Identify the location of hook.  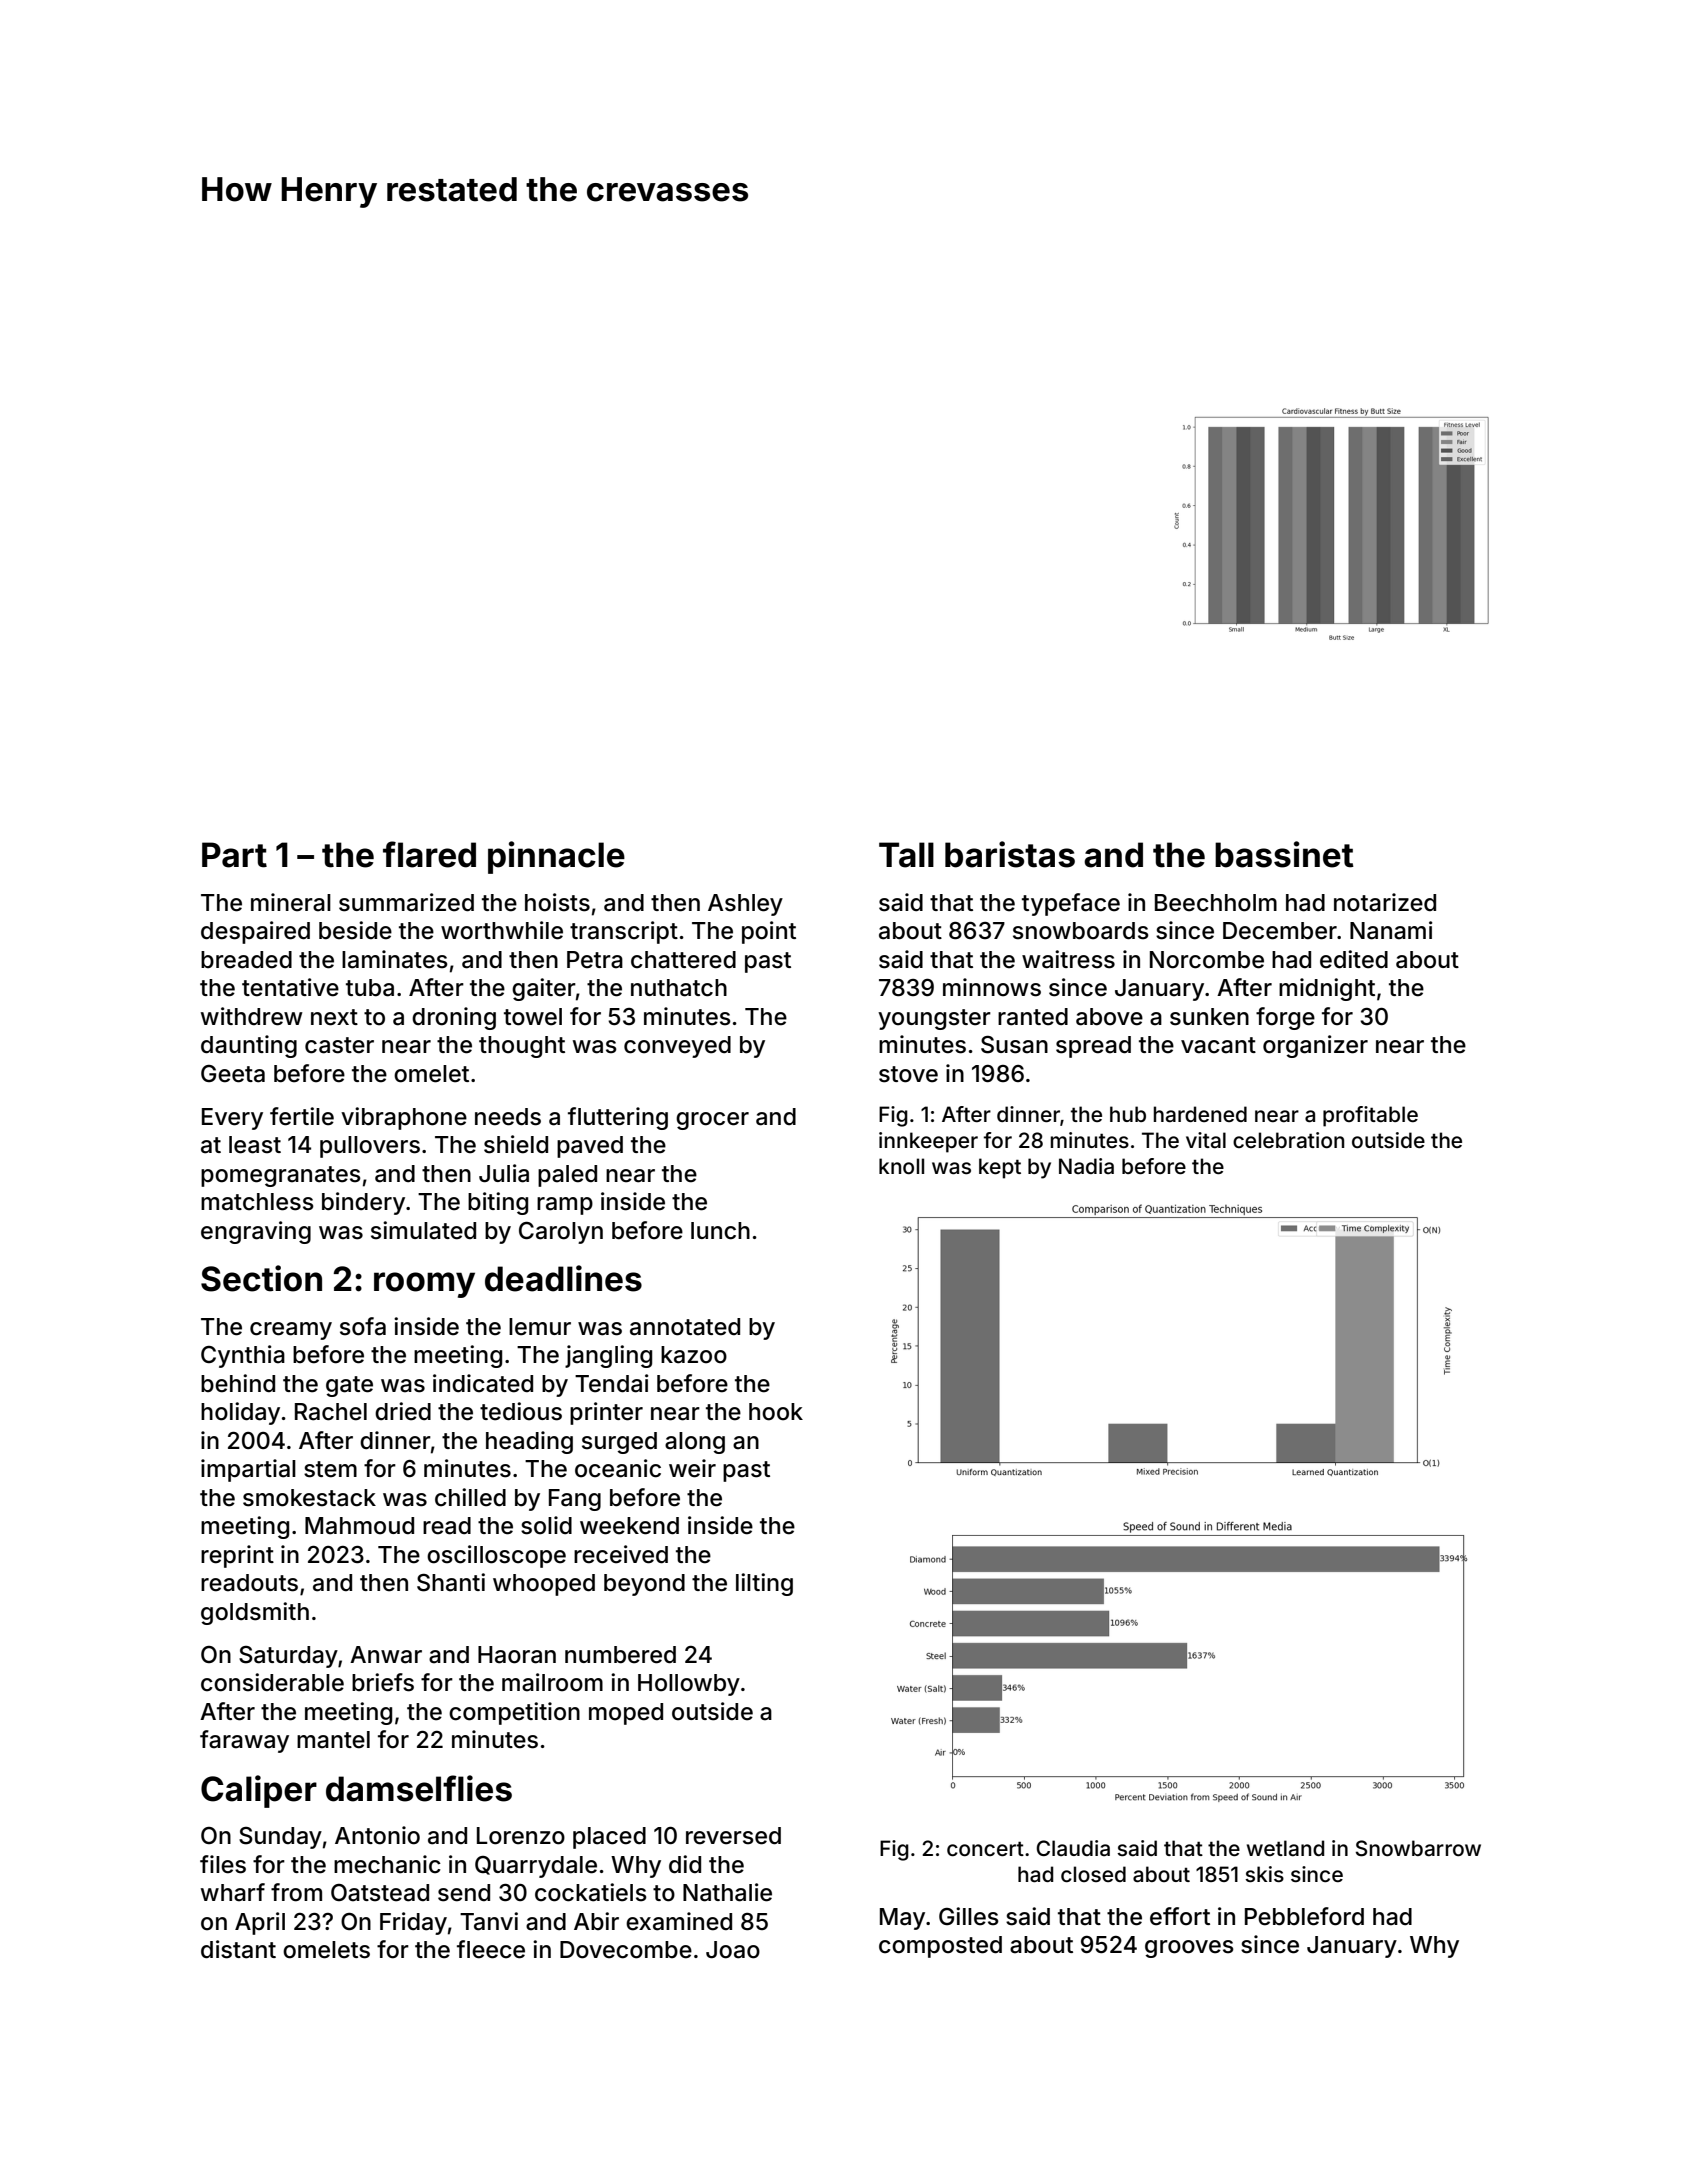
(776, 1412).
